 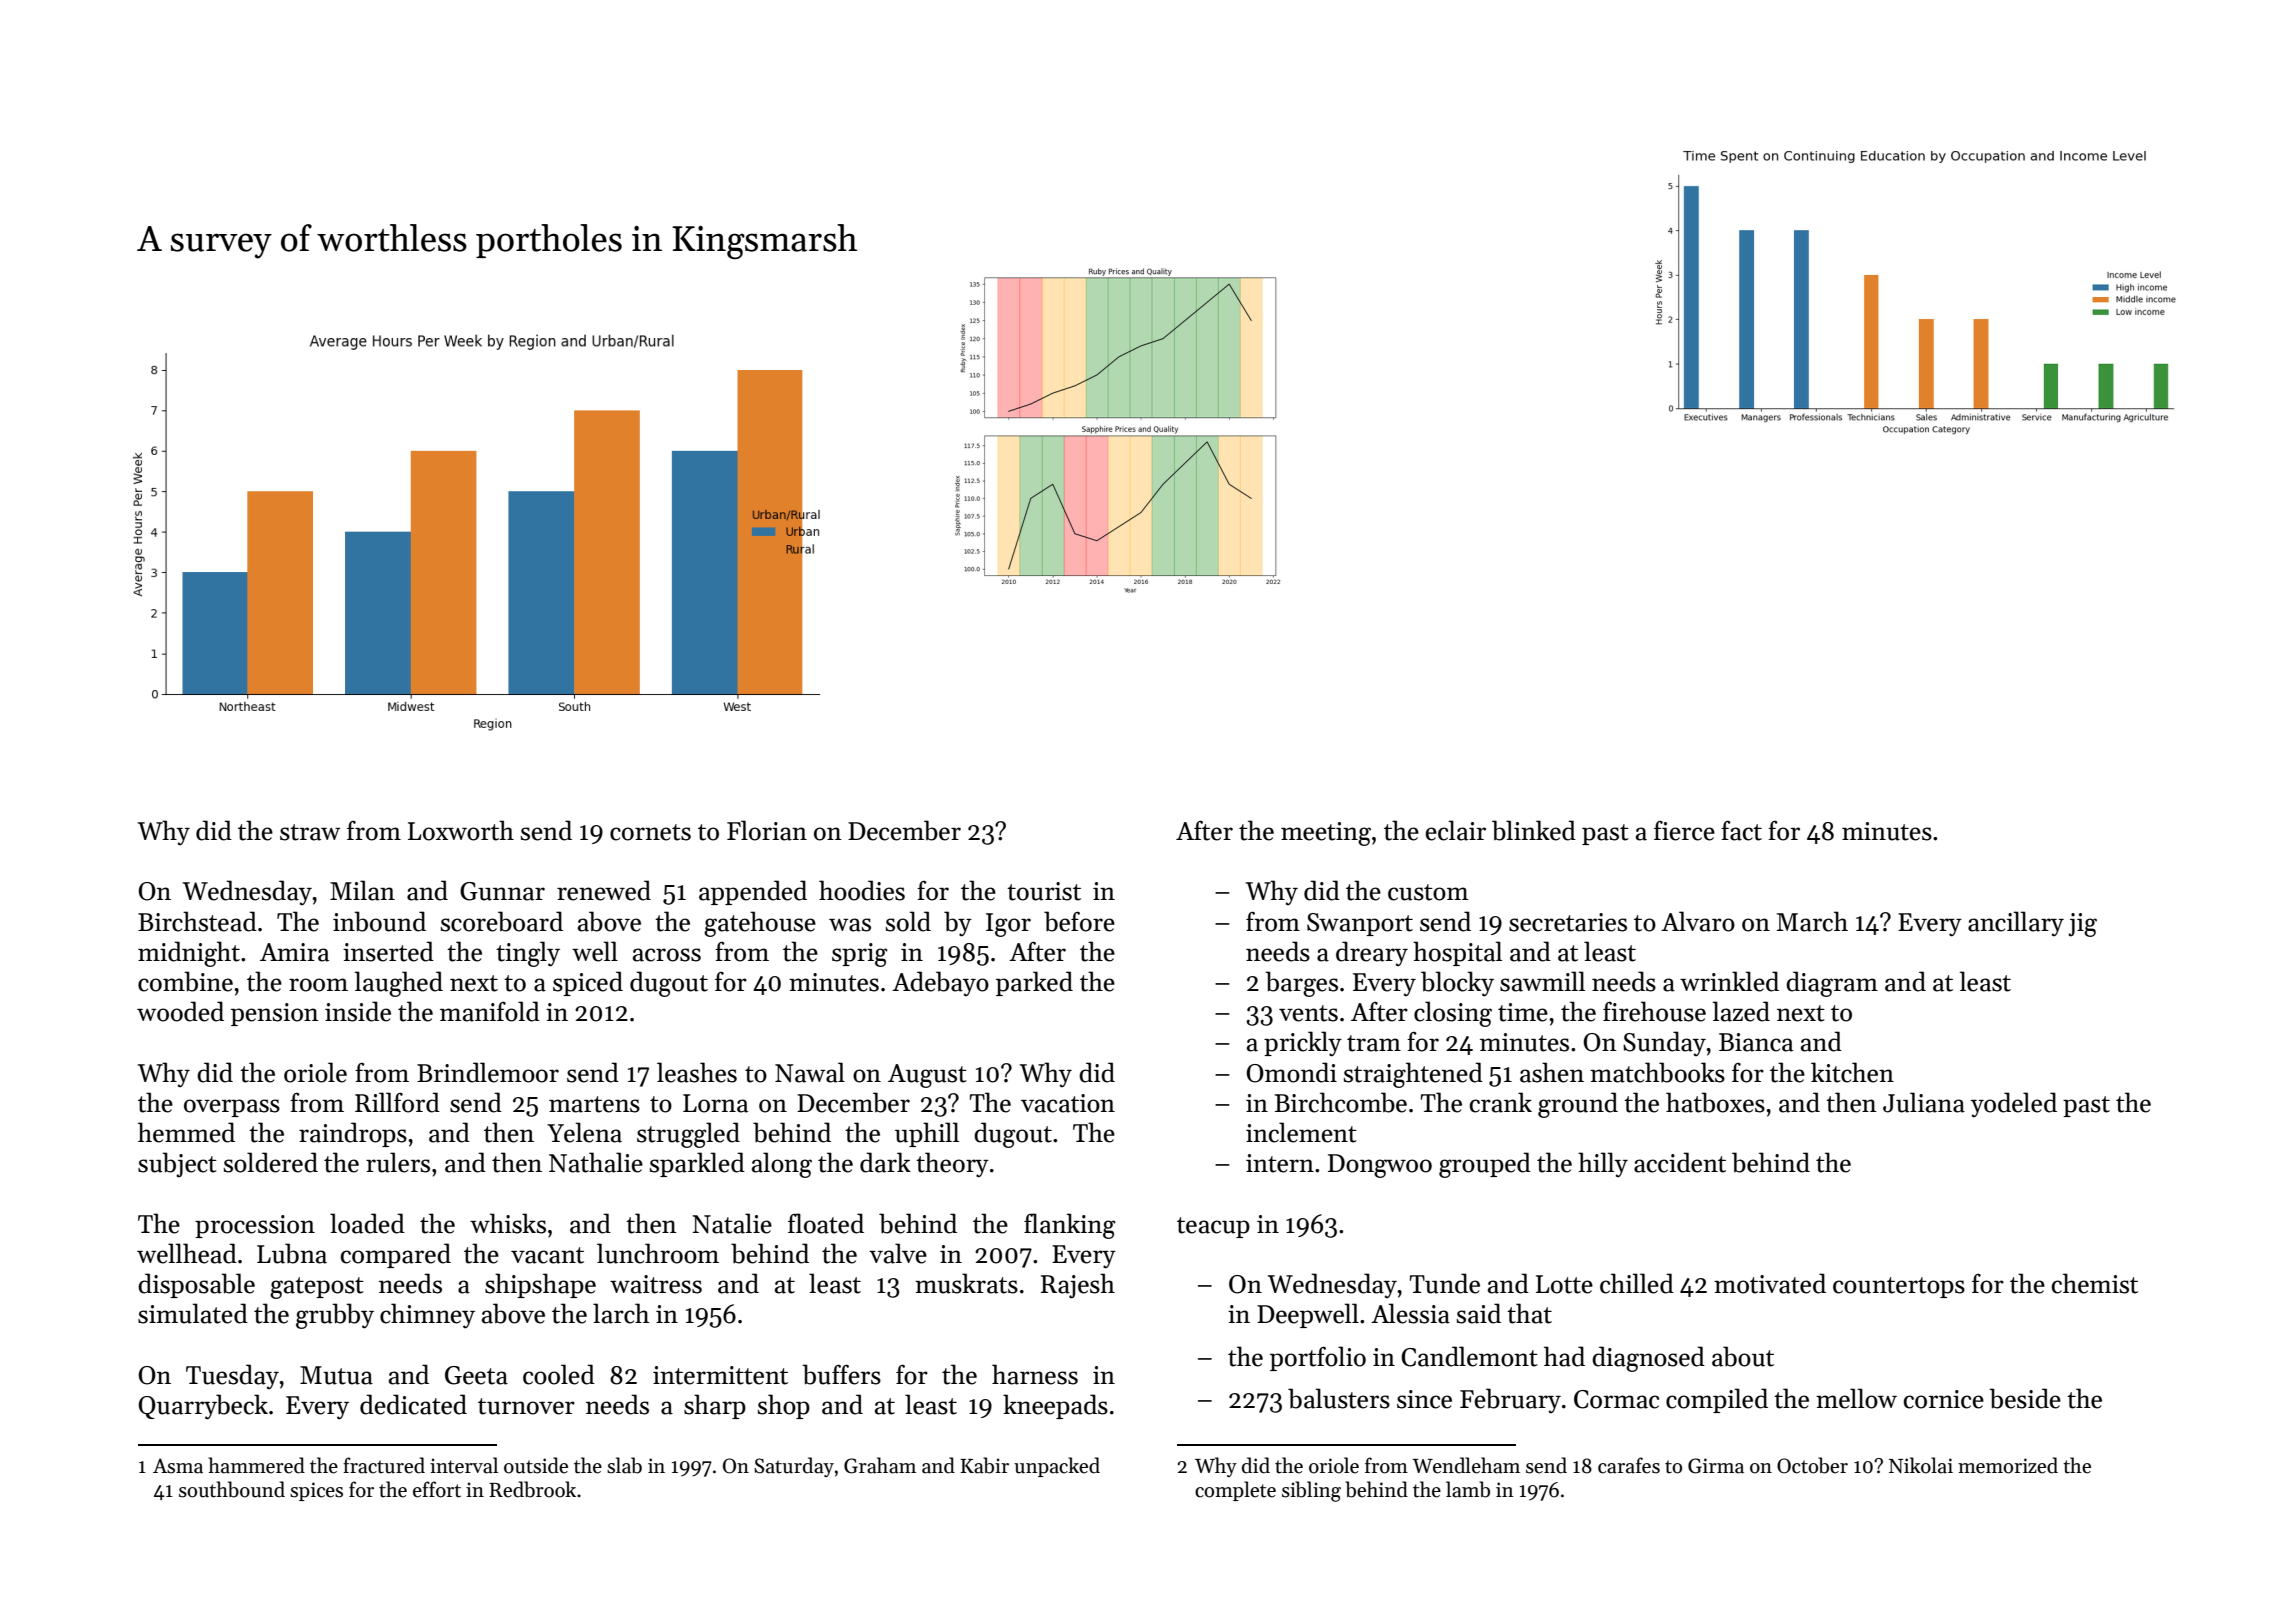 I want to click on raindrops, so click(x=353, y=1134).
